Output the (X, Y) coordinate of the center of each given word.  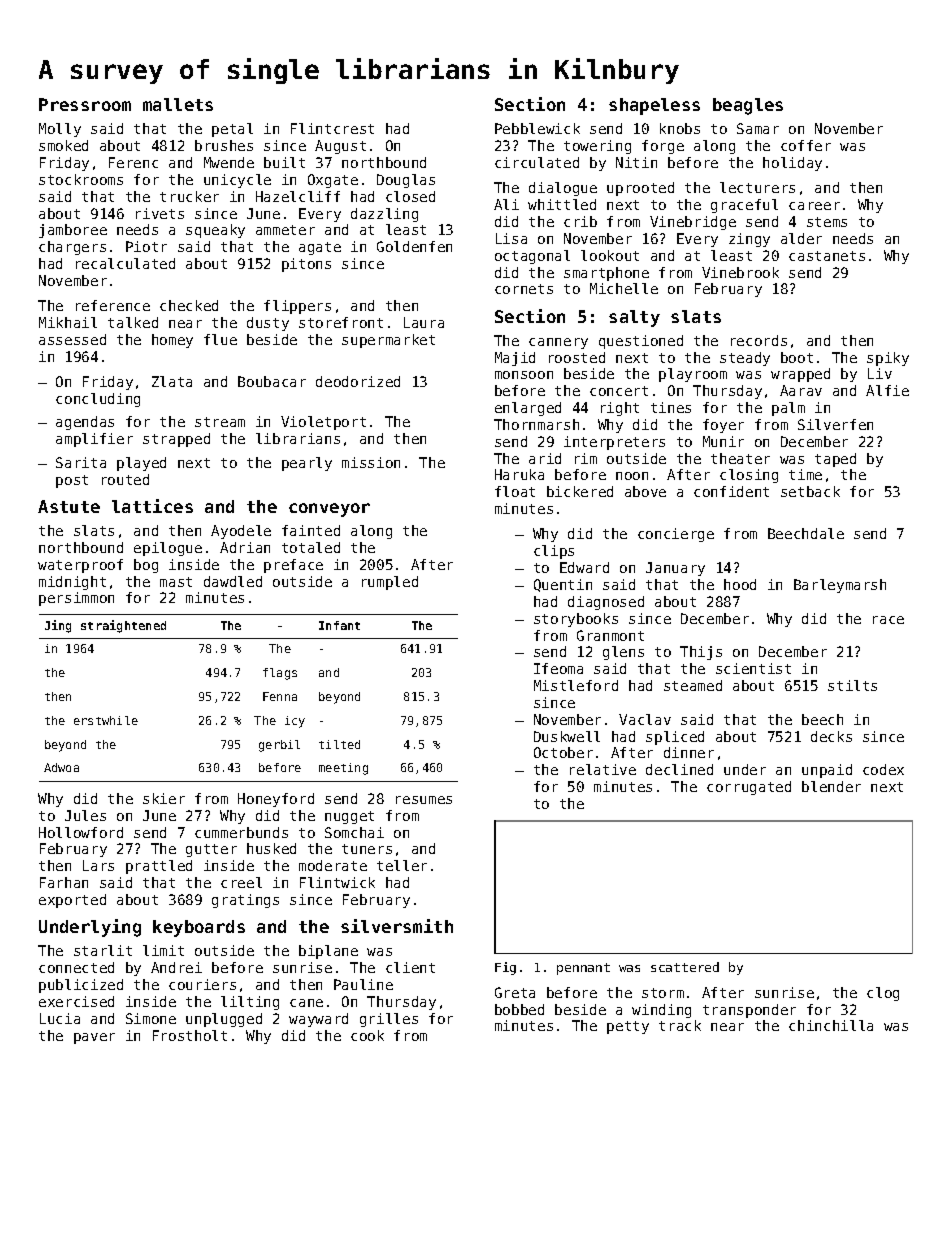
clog (883, 994)
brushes (224, 145)
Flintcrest (332, 128)
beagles (748, 106)
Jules (85, 815)
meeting (343, 769)
